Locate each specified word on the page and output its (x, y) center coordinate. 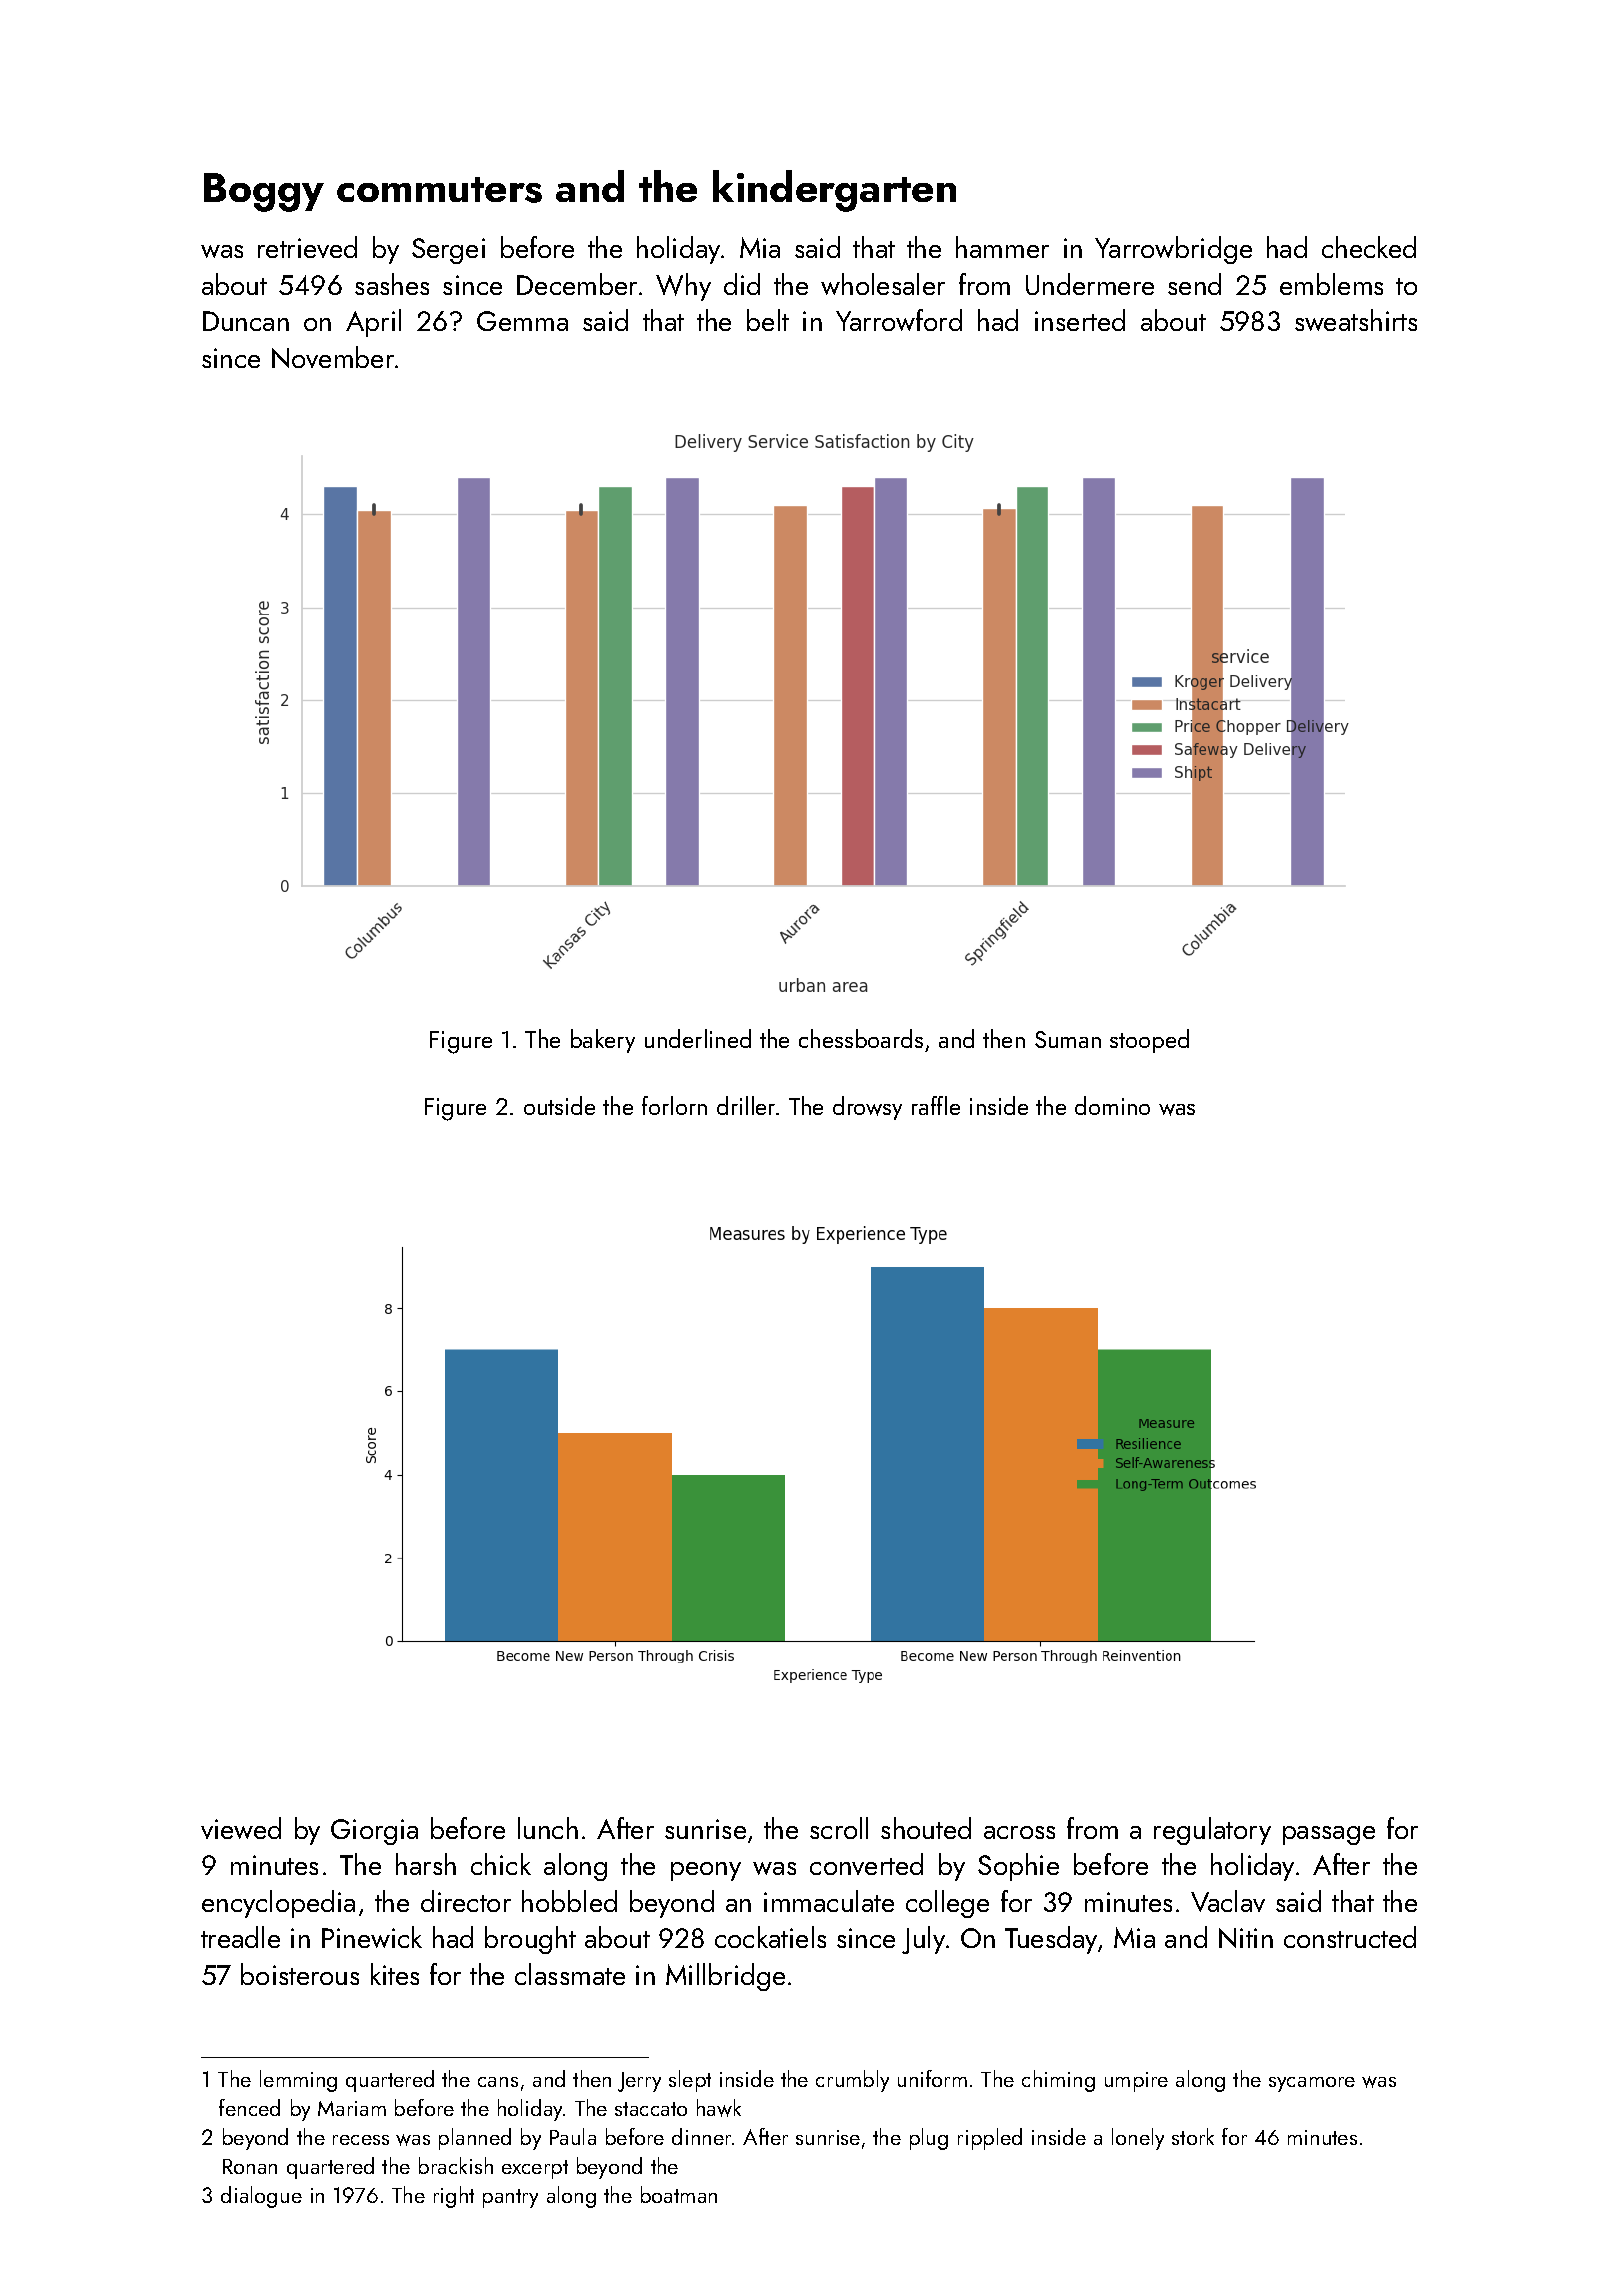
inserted (1080, 320)
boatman (679, 2194)
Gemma (522, 321)
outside (559, 1105)
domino (1112, 1105)
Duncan (246, 321)
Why (683, 287)
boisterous (300, 1974)
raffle (936, 1105)
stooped (1149, 1041)
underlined (698, 1038)
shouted (926, 1828)
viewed (241, 1828)
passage (1329, 1835)
